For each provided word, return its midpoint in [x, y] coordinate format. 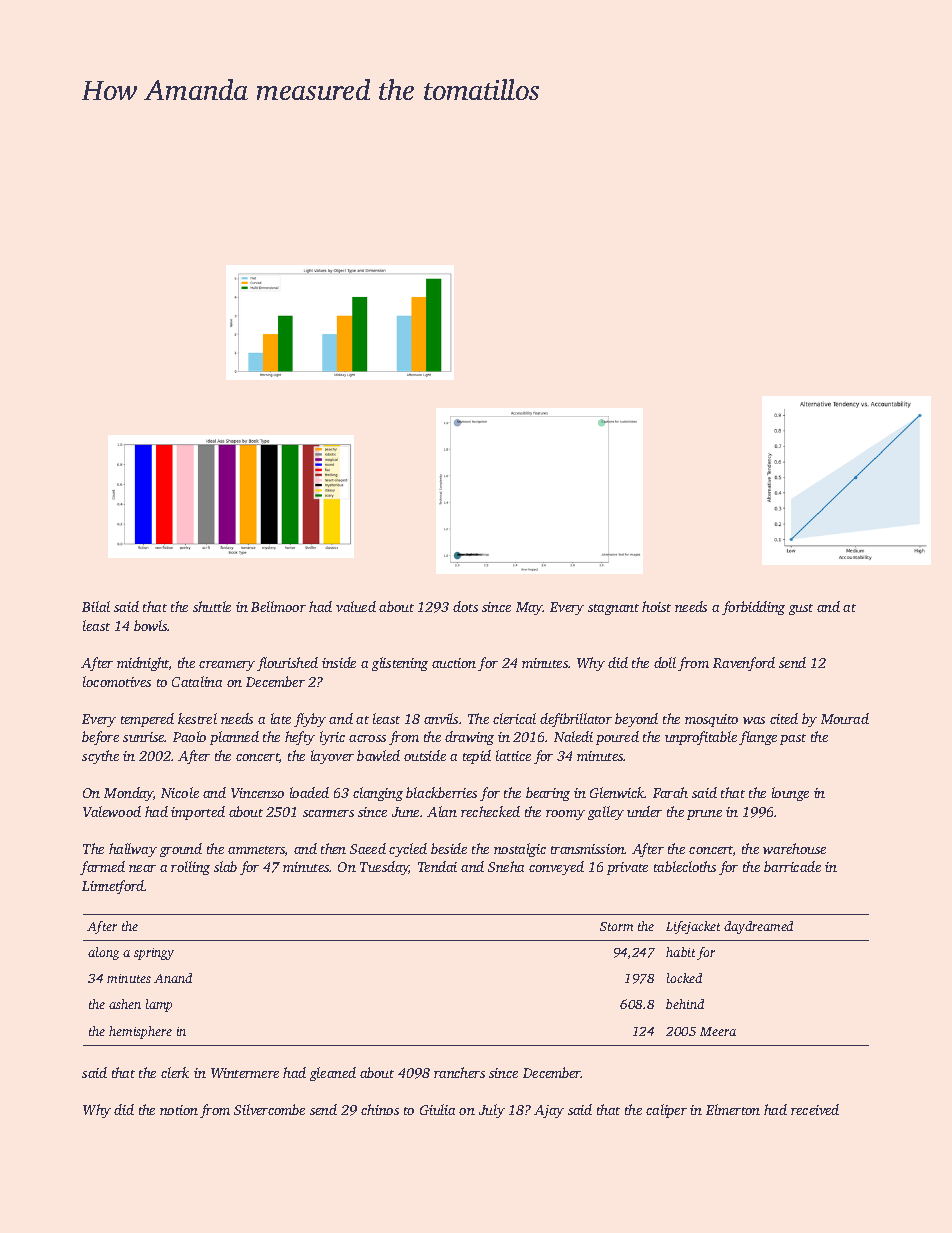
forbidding [753, 608]
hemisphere [140, 1032]
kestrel [197, 718]
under [644, 811]
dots [465, 606]
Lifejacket [693, 927]
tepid [477, 757]
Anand [173, 978]
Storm [616, 926]
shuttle [212, 606]
